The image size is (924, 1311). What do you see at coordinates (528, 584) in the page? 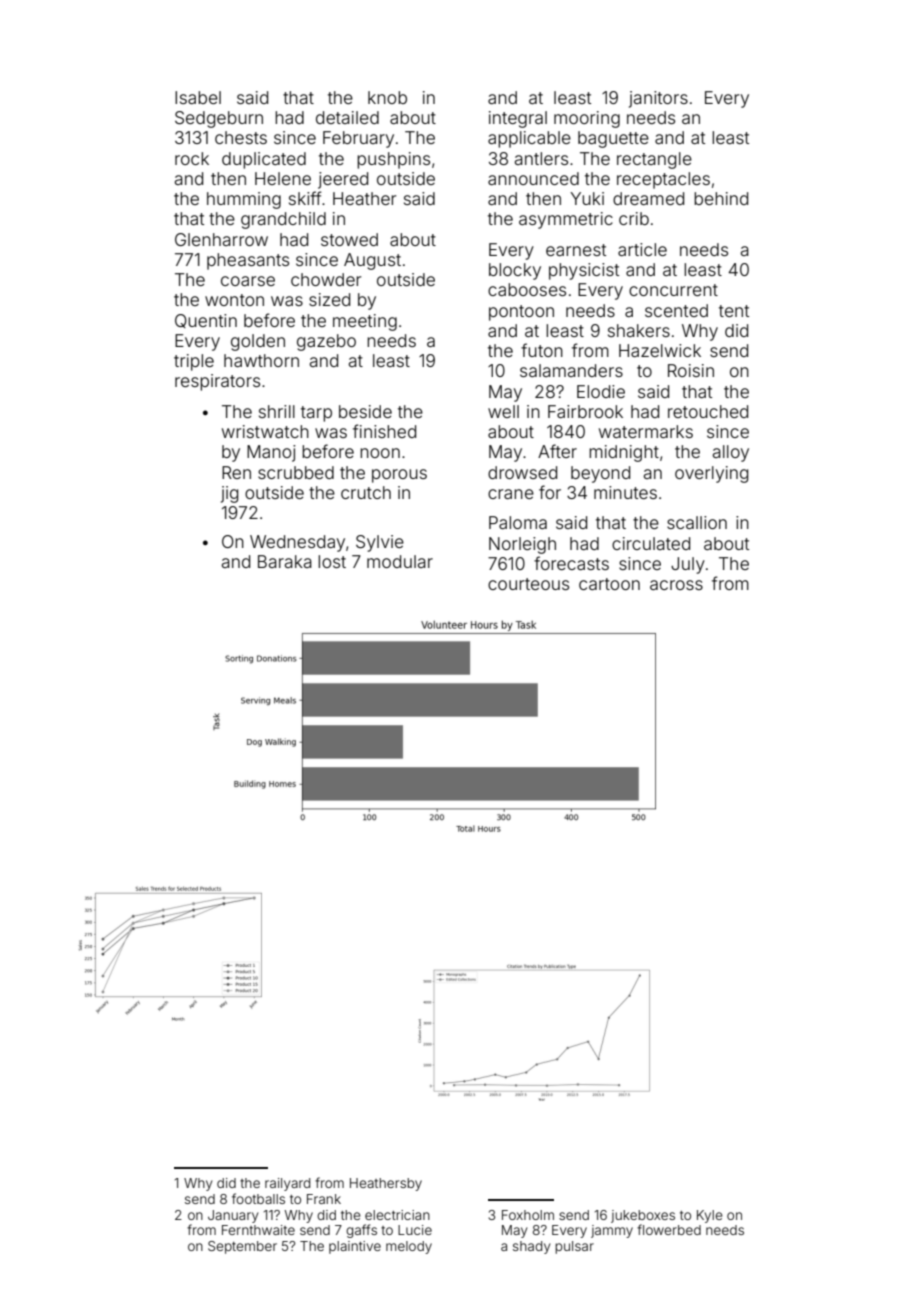
I see `courteous` at bounding box center [528, 584].
